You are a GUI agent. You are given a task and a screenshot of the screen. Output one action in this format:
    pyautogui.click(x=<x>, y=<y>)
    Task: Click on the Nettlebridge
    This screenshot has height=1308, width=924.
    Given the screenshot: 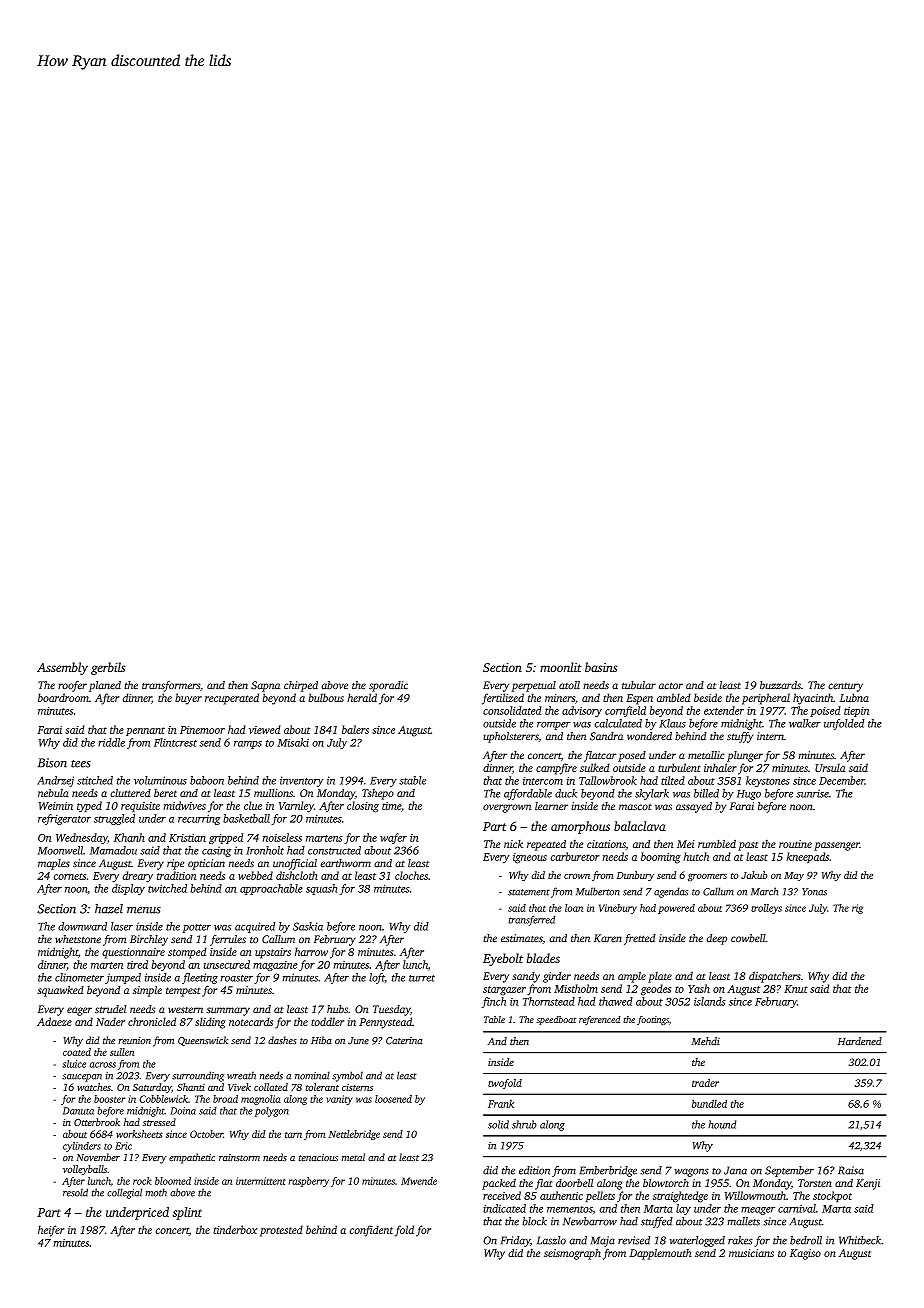 What is the action you would take?
    pyautogui.click(x=354, y=1135)
